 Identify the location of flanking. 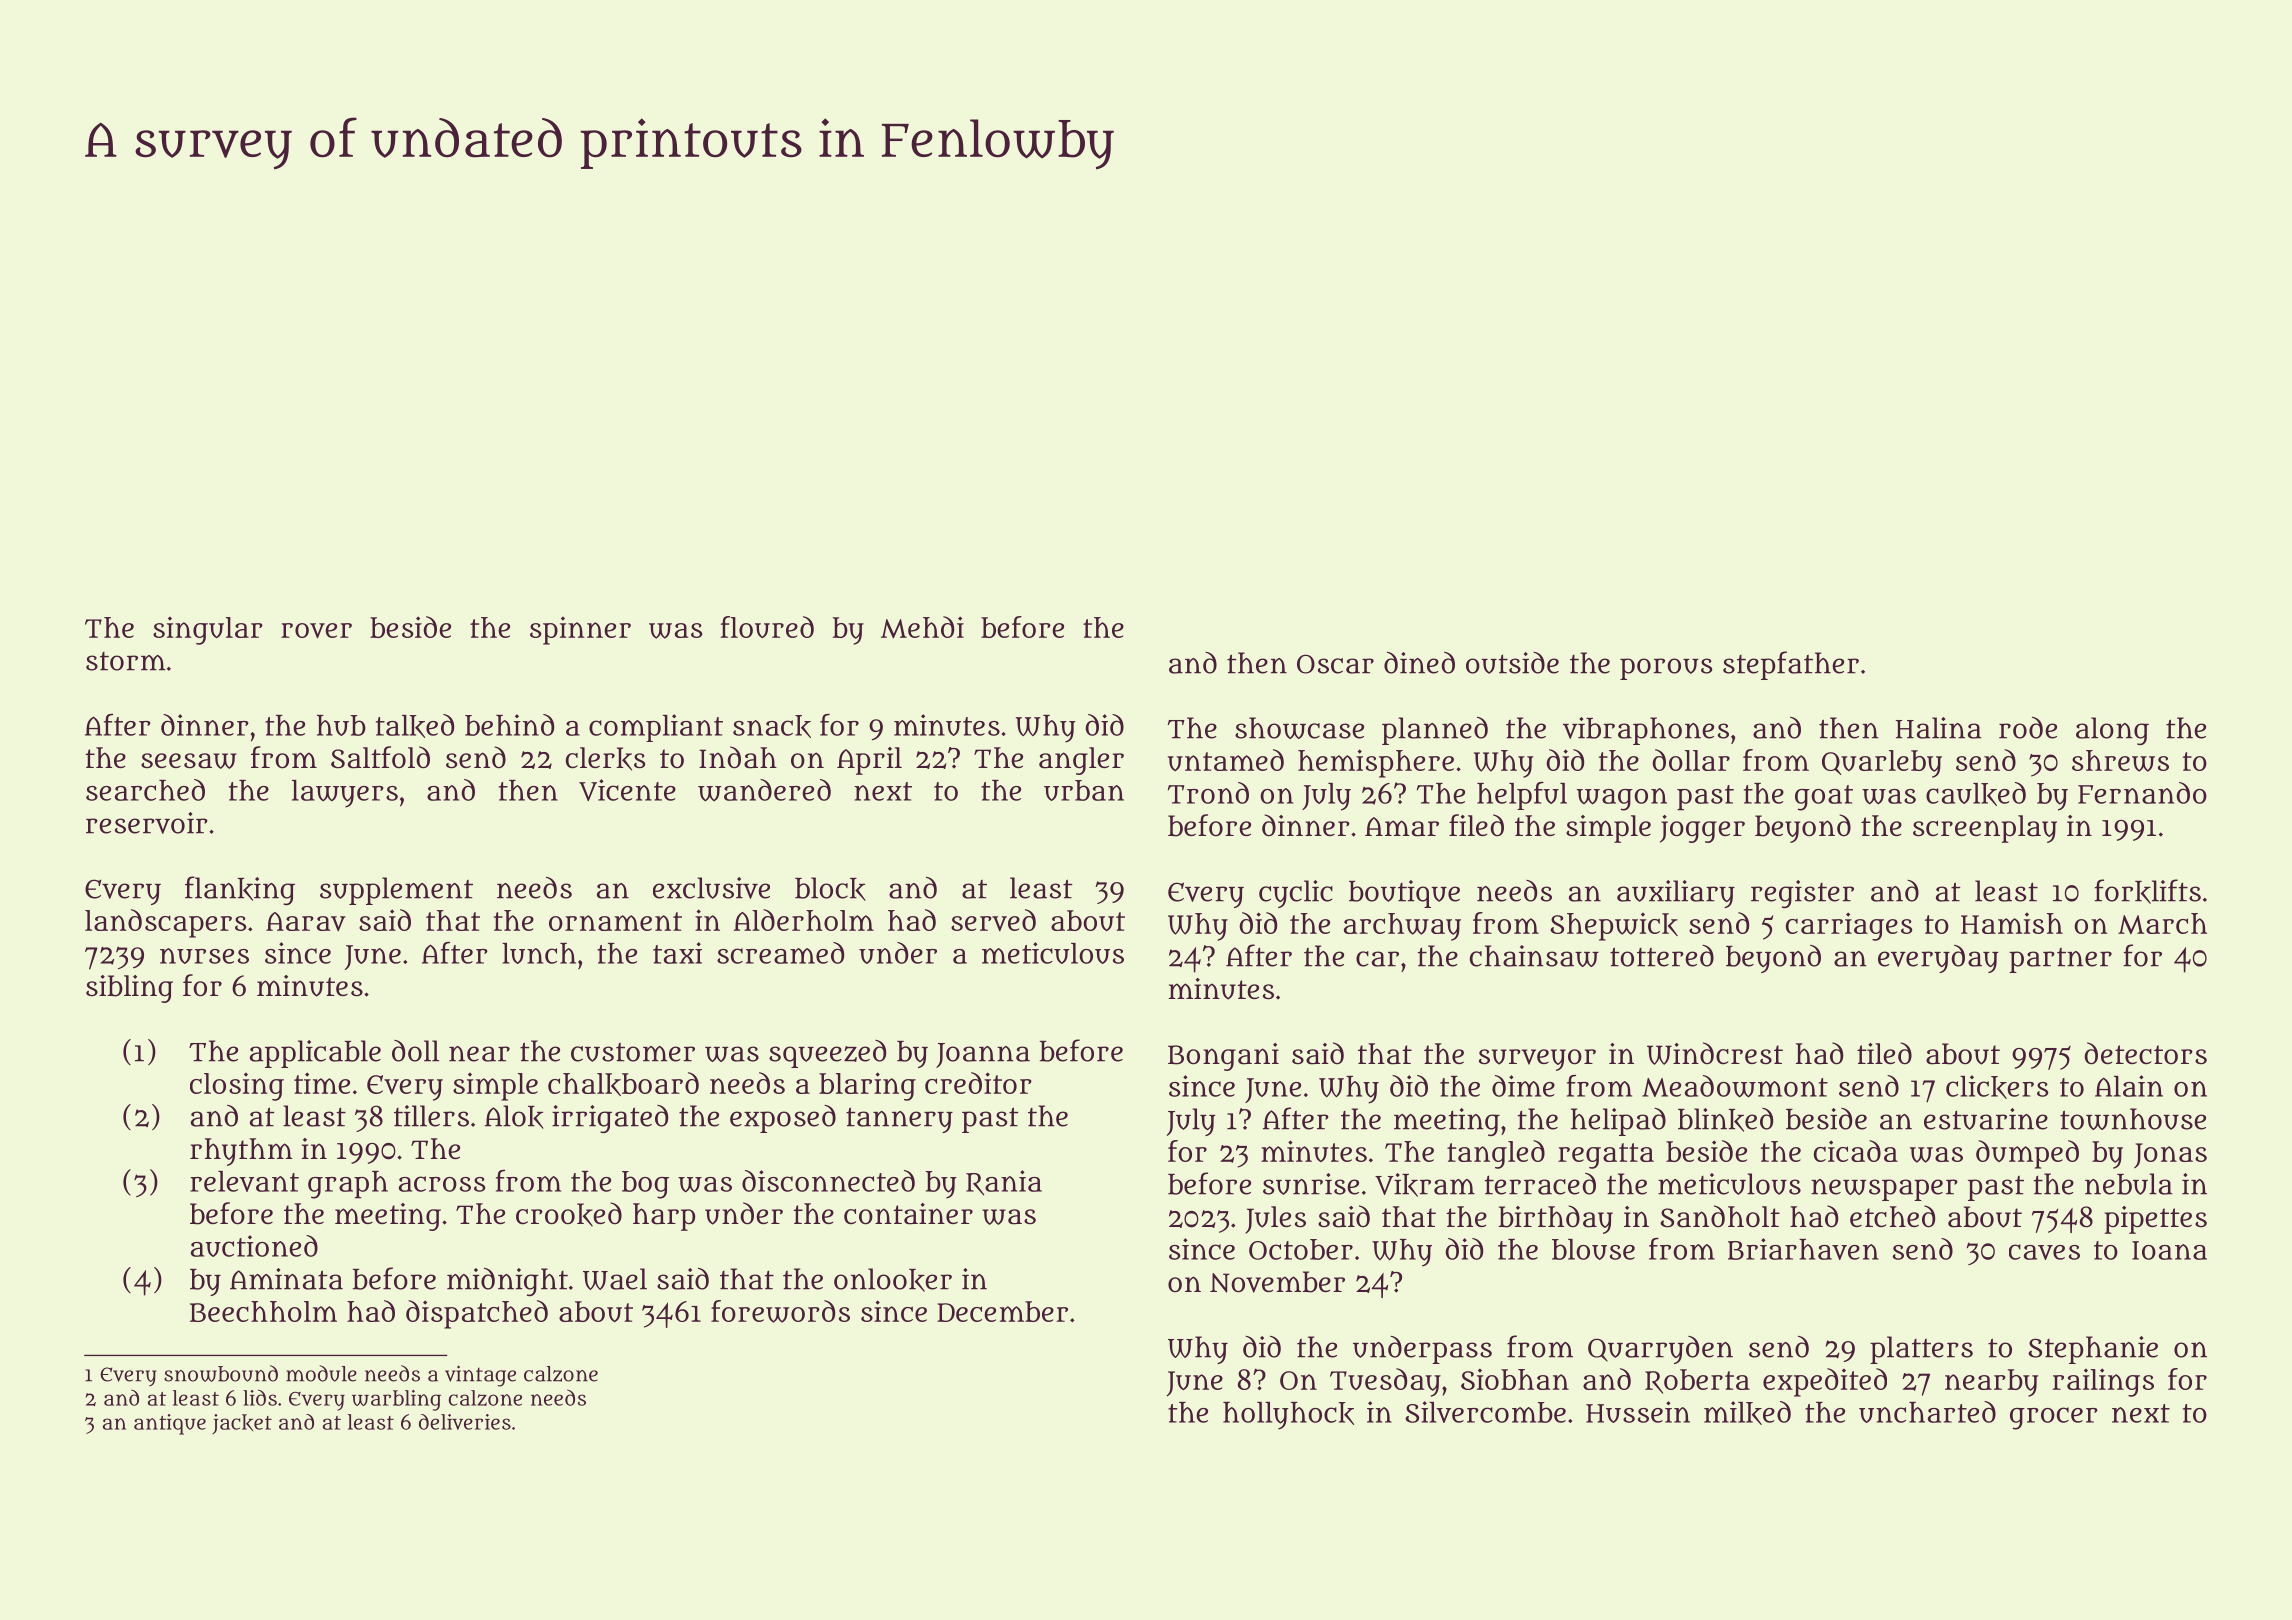
(240, 890).
